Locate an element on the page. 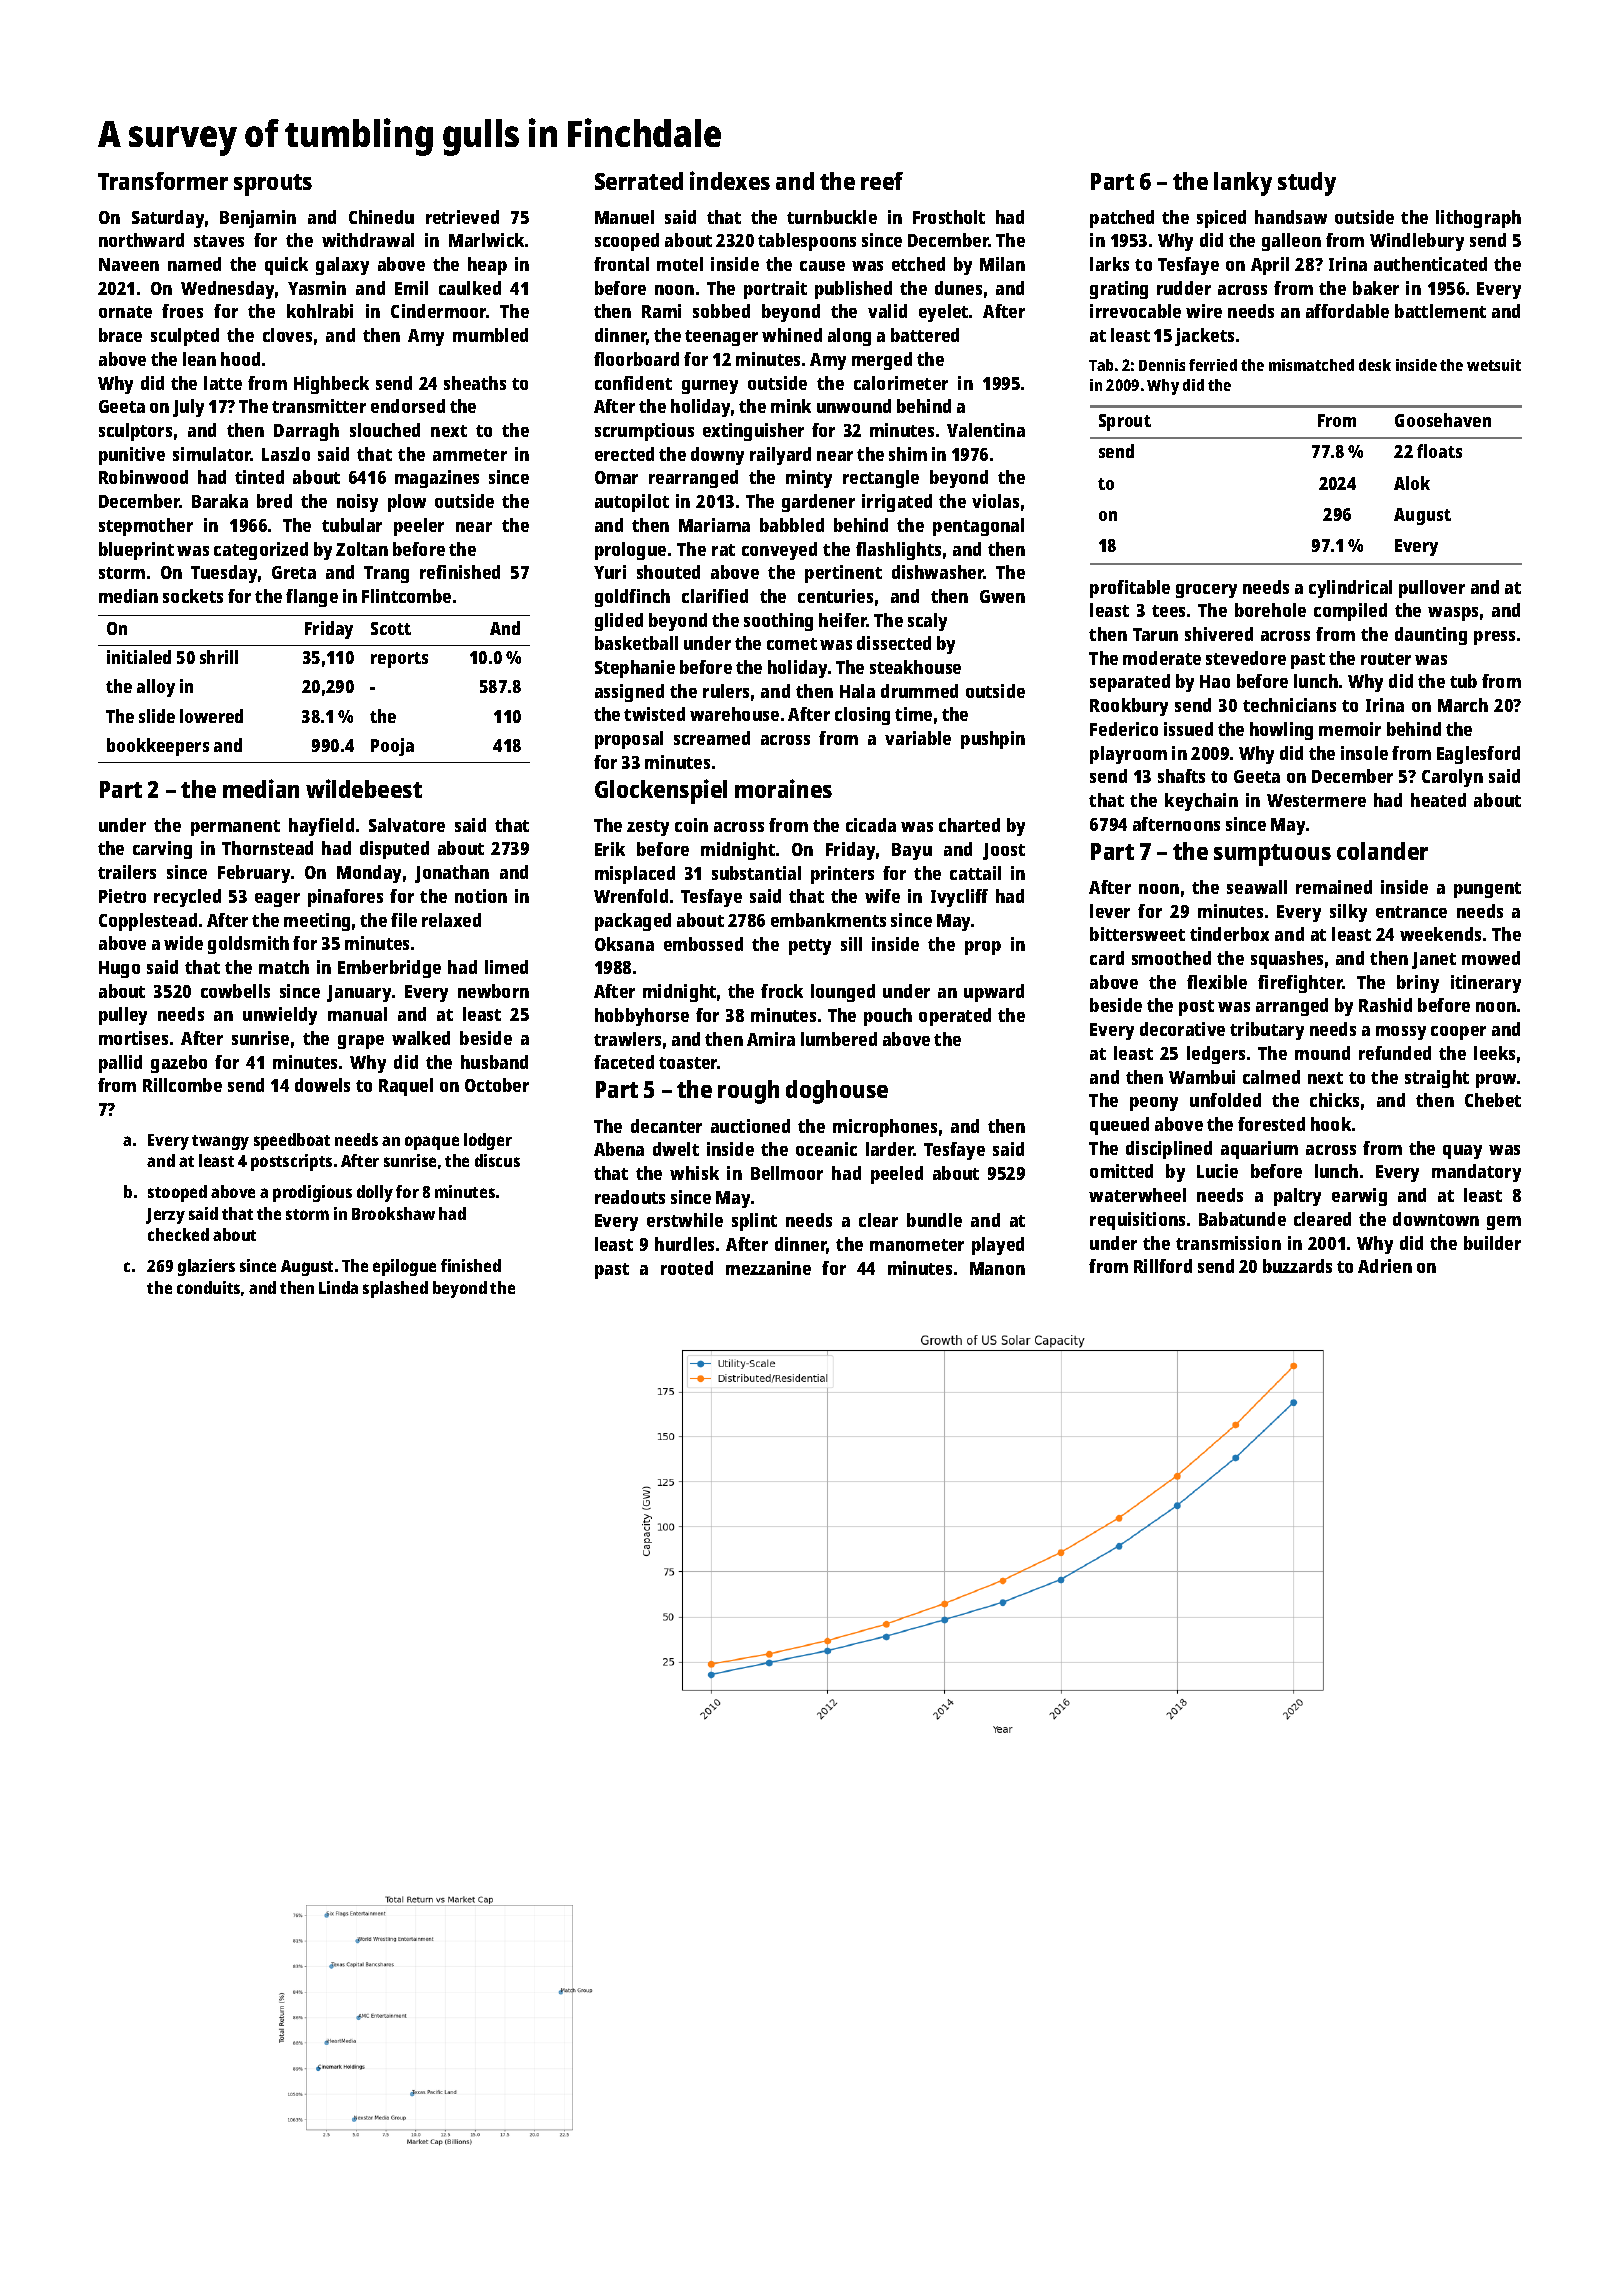 The image size is (1620, 2292). Hugo is located at coordinates (119, 969).
